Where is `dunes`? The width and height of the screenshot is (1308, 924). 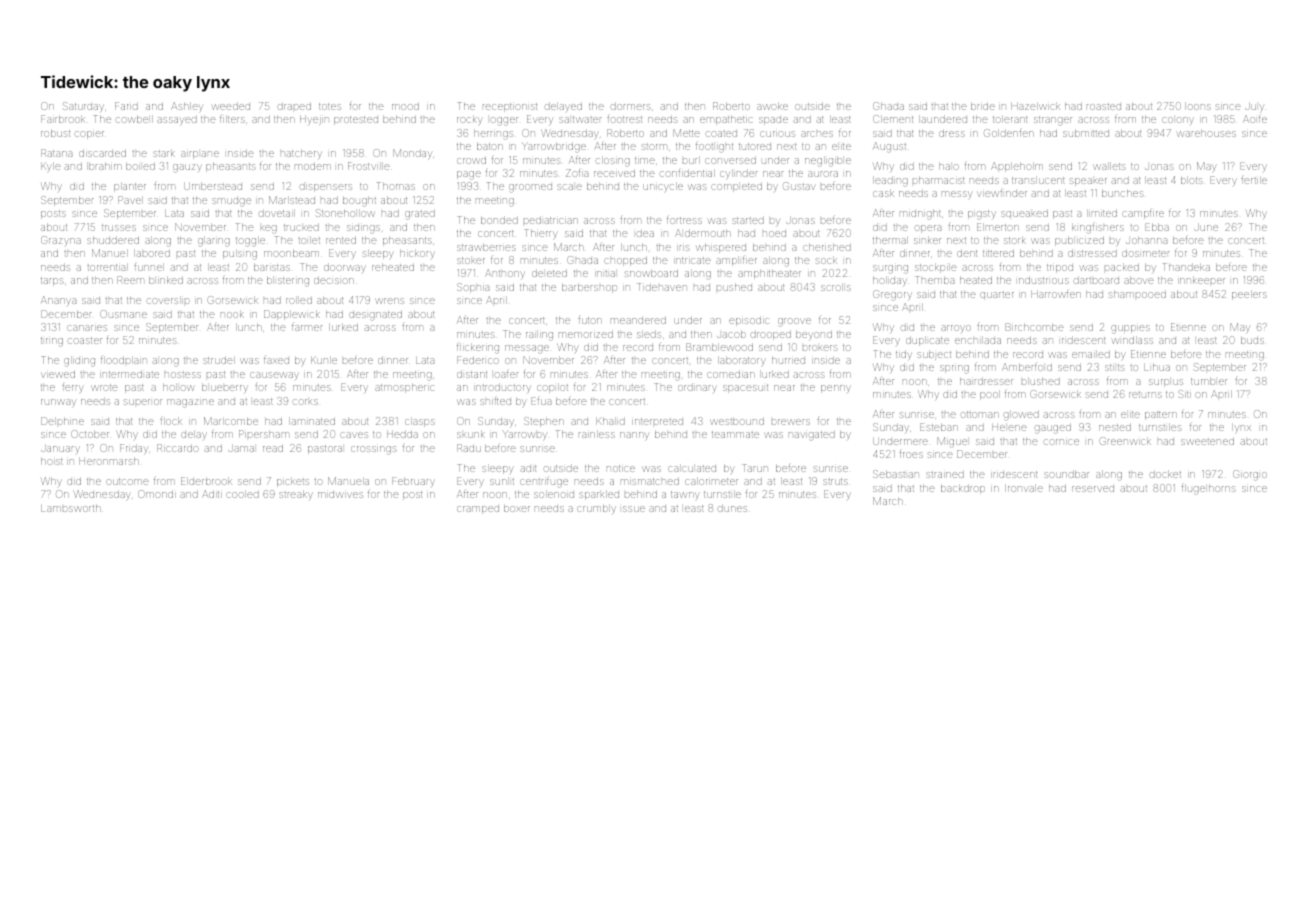 dunes is located at coordinates (732, 508).
